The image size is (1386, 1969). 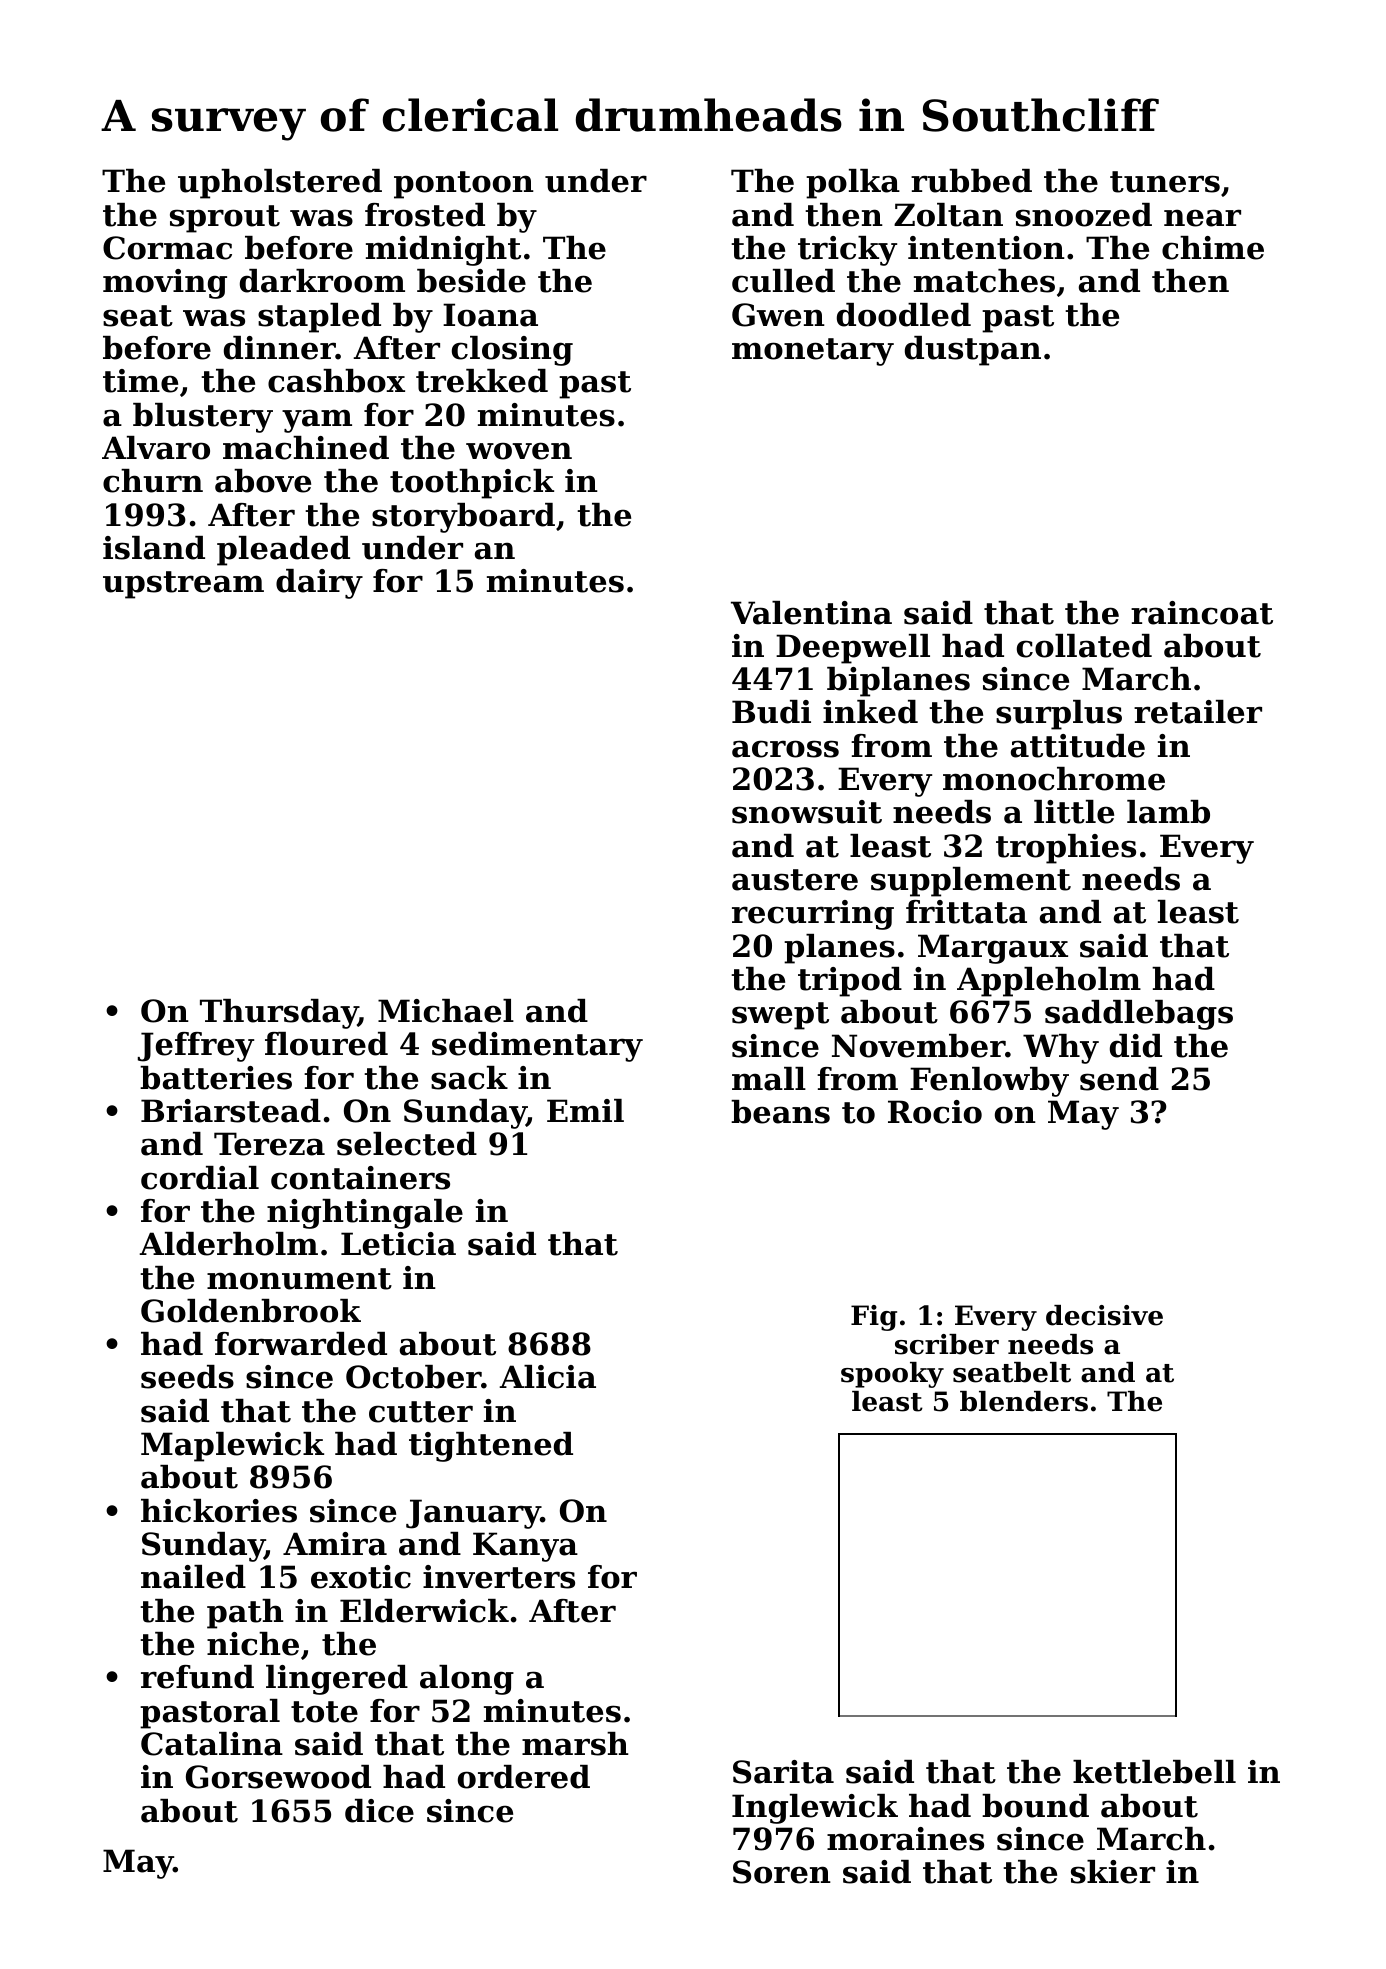 What do you see at coordinates (280, 348) in the screenshot?
I see `dinner` at bounding box center [280, 348].
